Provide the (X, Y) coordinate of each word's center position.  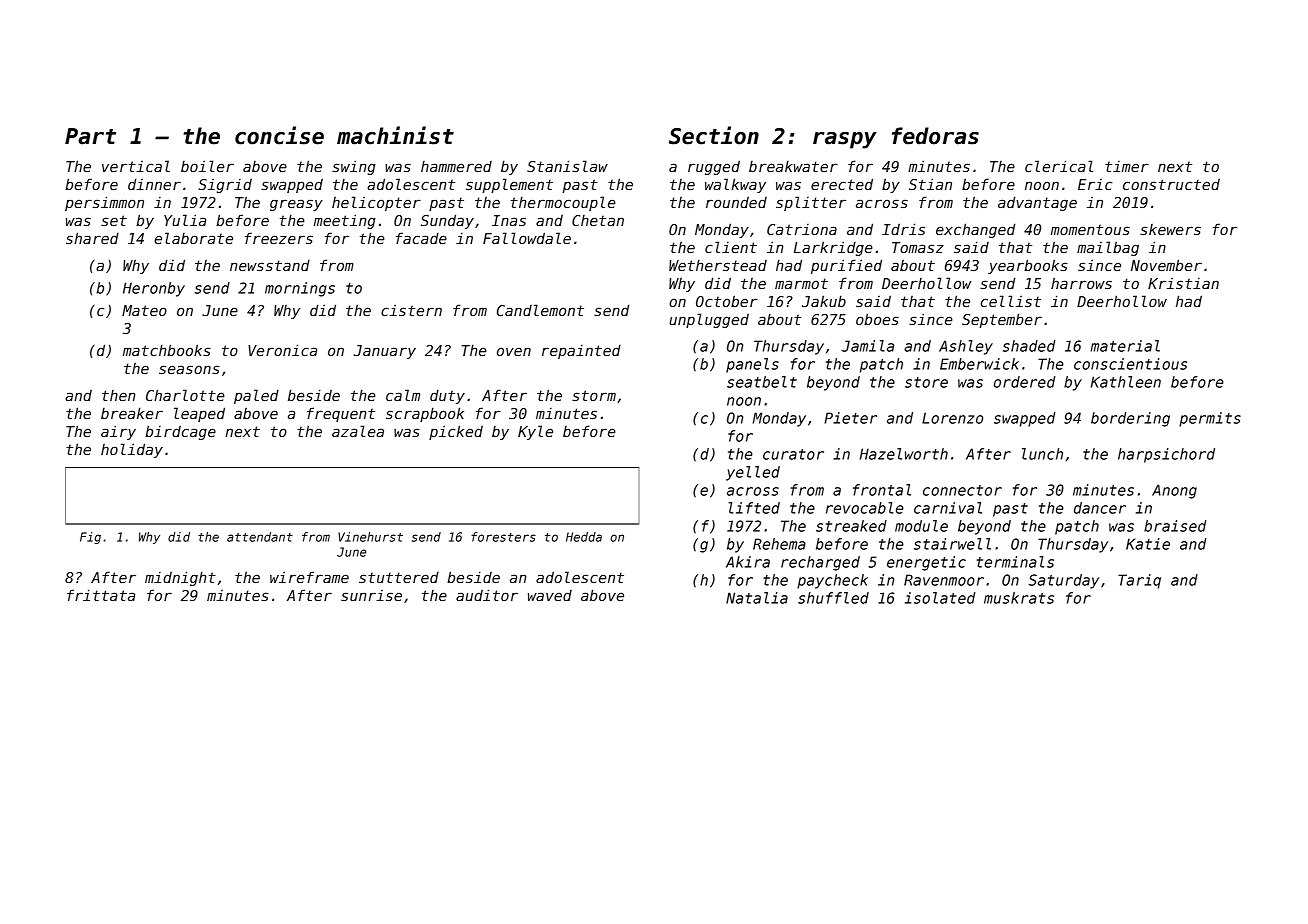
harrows (1081, 283)
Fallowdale (527, 238)
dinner (154, 184)
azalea (358, 431)
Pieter (850, 418)
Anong (1174, 491)
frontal (882, 490)
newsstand (270, 265)
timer (1127, 166)
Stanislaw (567, 166)
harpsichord (1166, 455)
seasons (189, 369)
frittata (101, 595)
